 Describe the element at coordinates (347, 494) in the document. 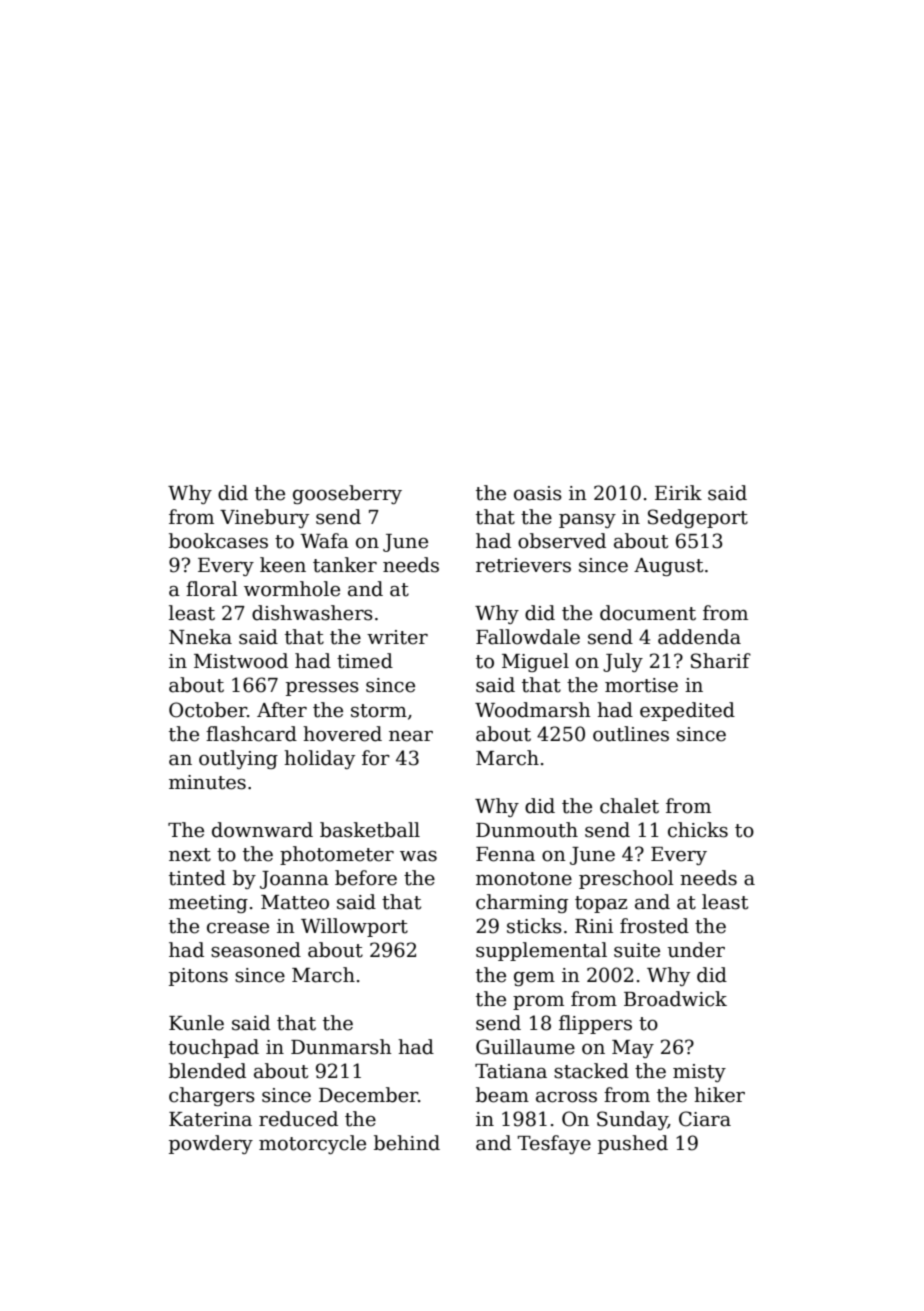

I see `gooseberry` at that location.
